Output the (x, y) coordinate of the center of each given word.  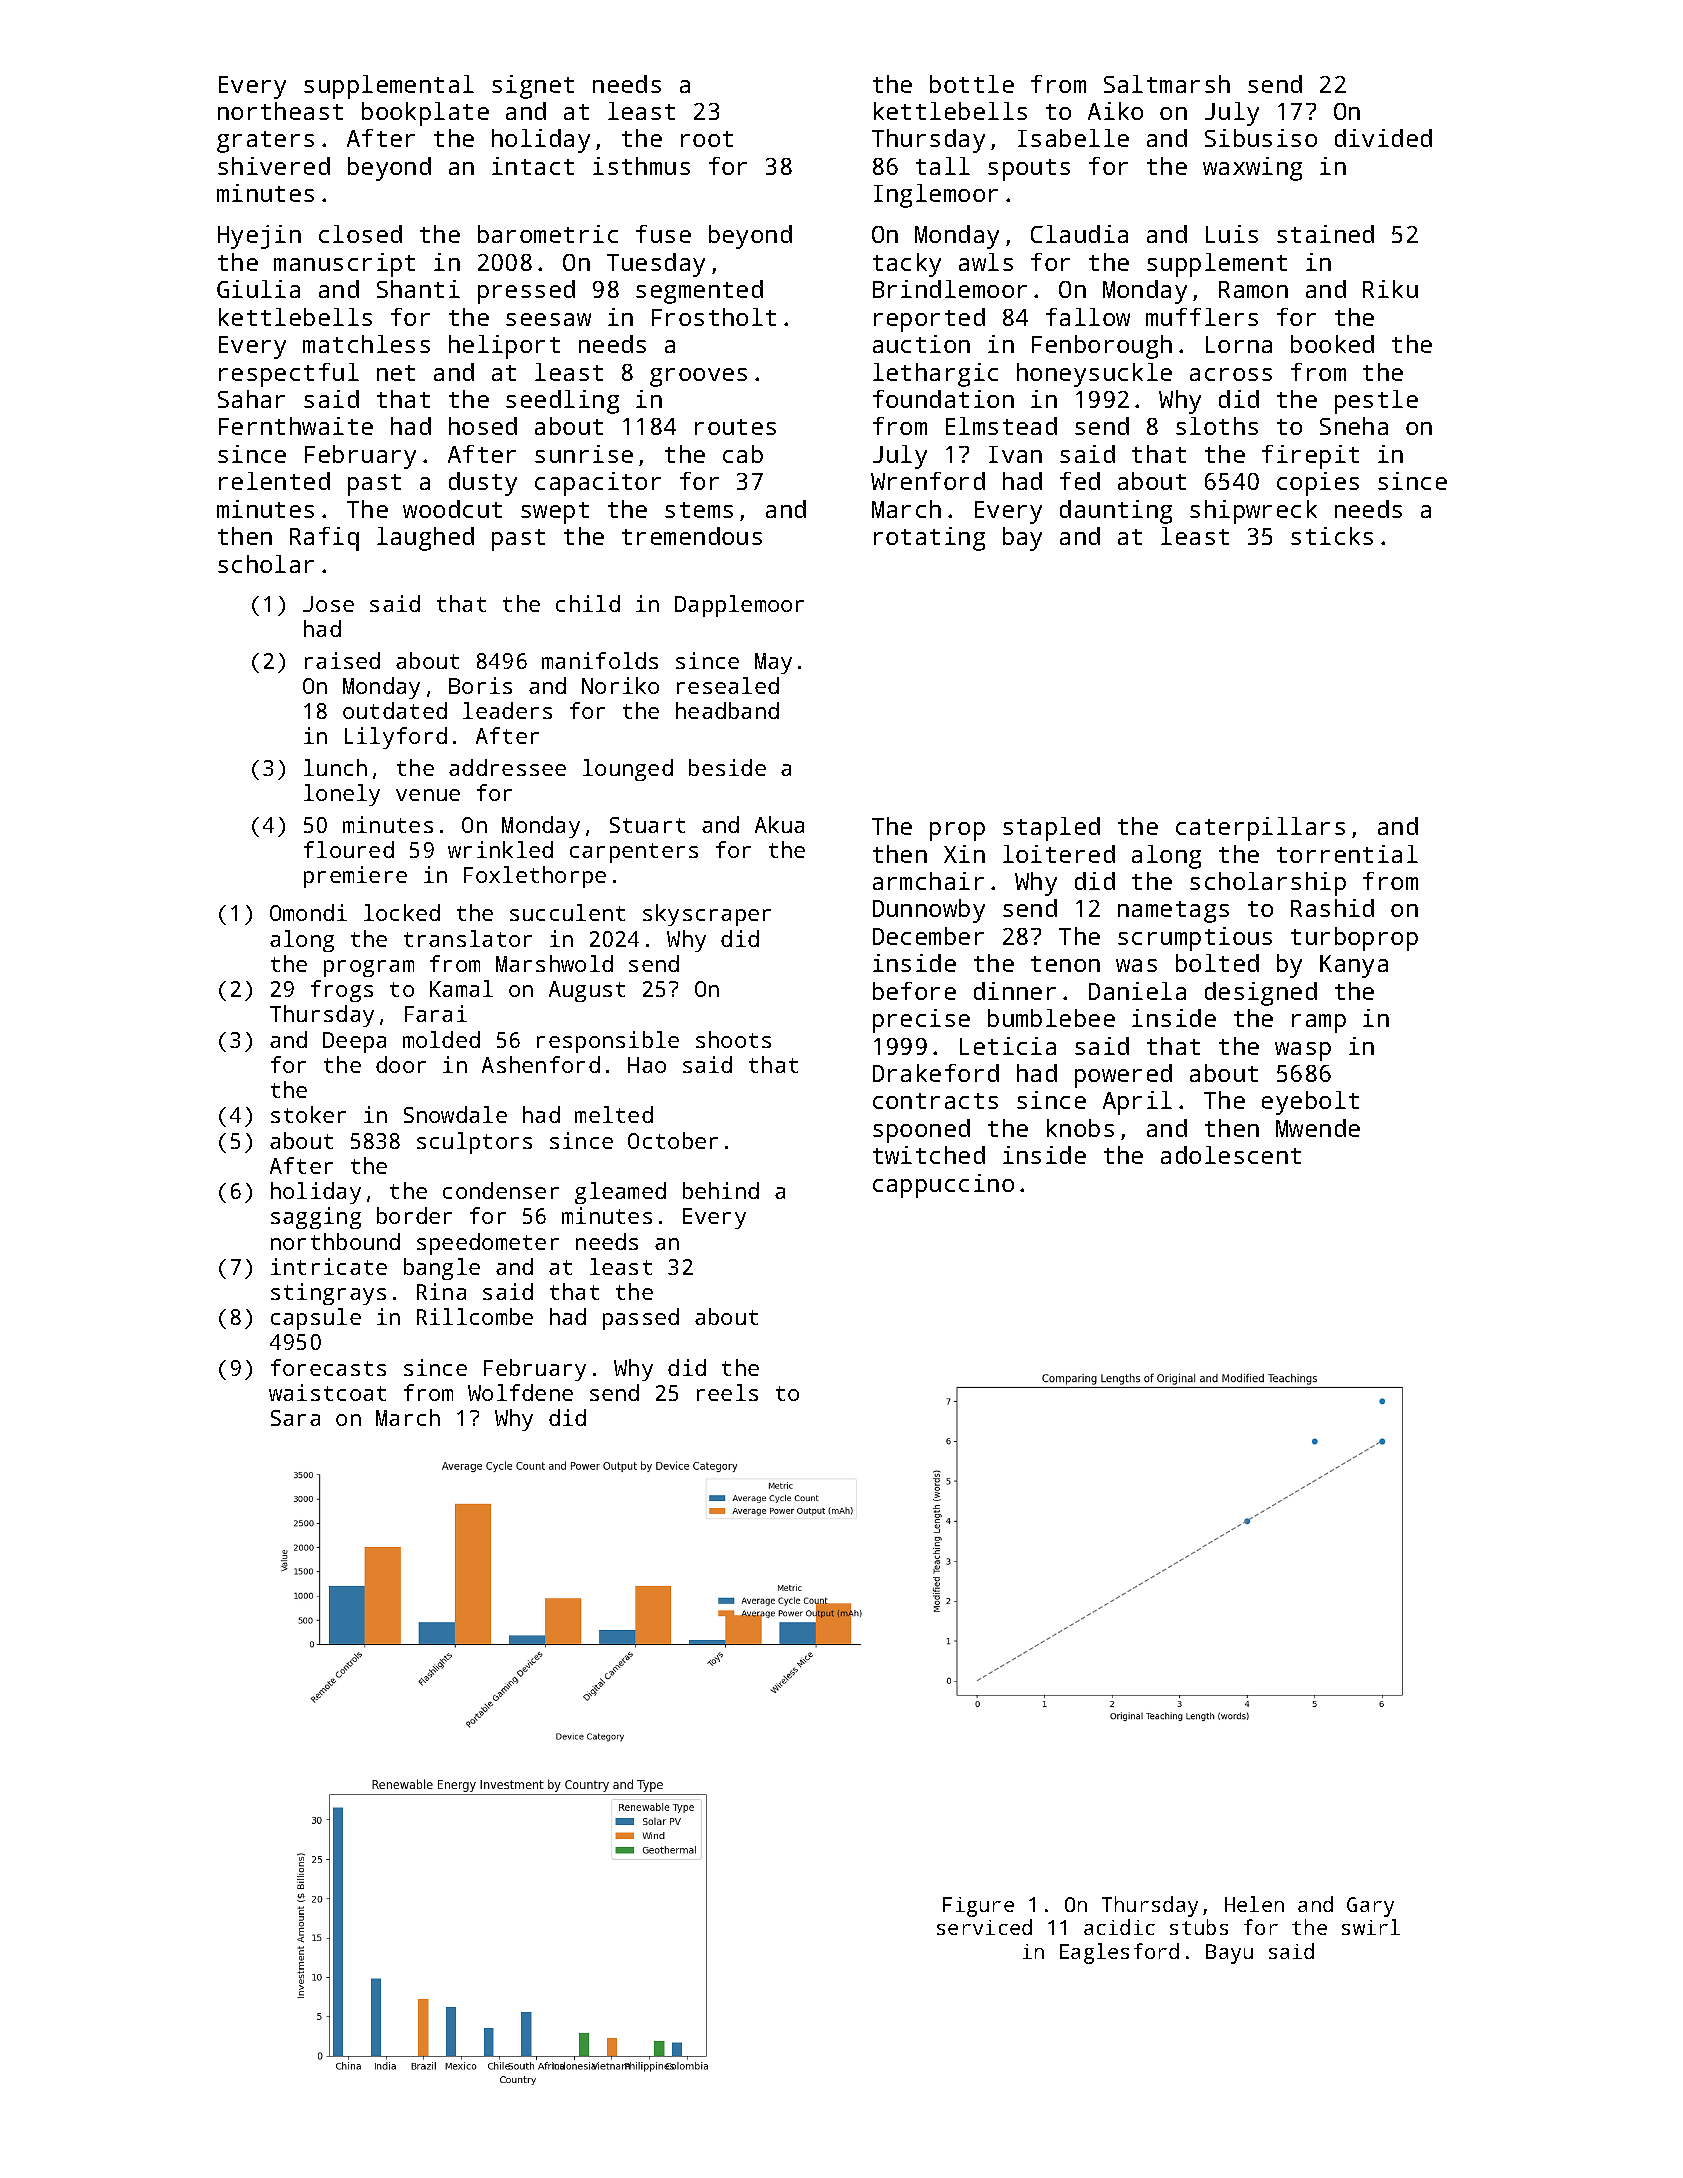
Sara (295, 1418)
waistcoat (327, 1392)
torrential (1347, 854)
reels (727, 1392)
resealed (728, 685)
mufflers (1202, 317)
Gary (1370, 1907)
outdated (395, 710)
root (707, 139)
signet (533, 87)
